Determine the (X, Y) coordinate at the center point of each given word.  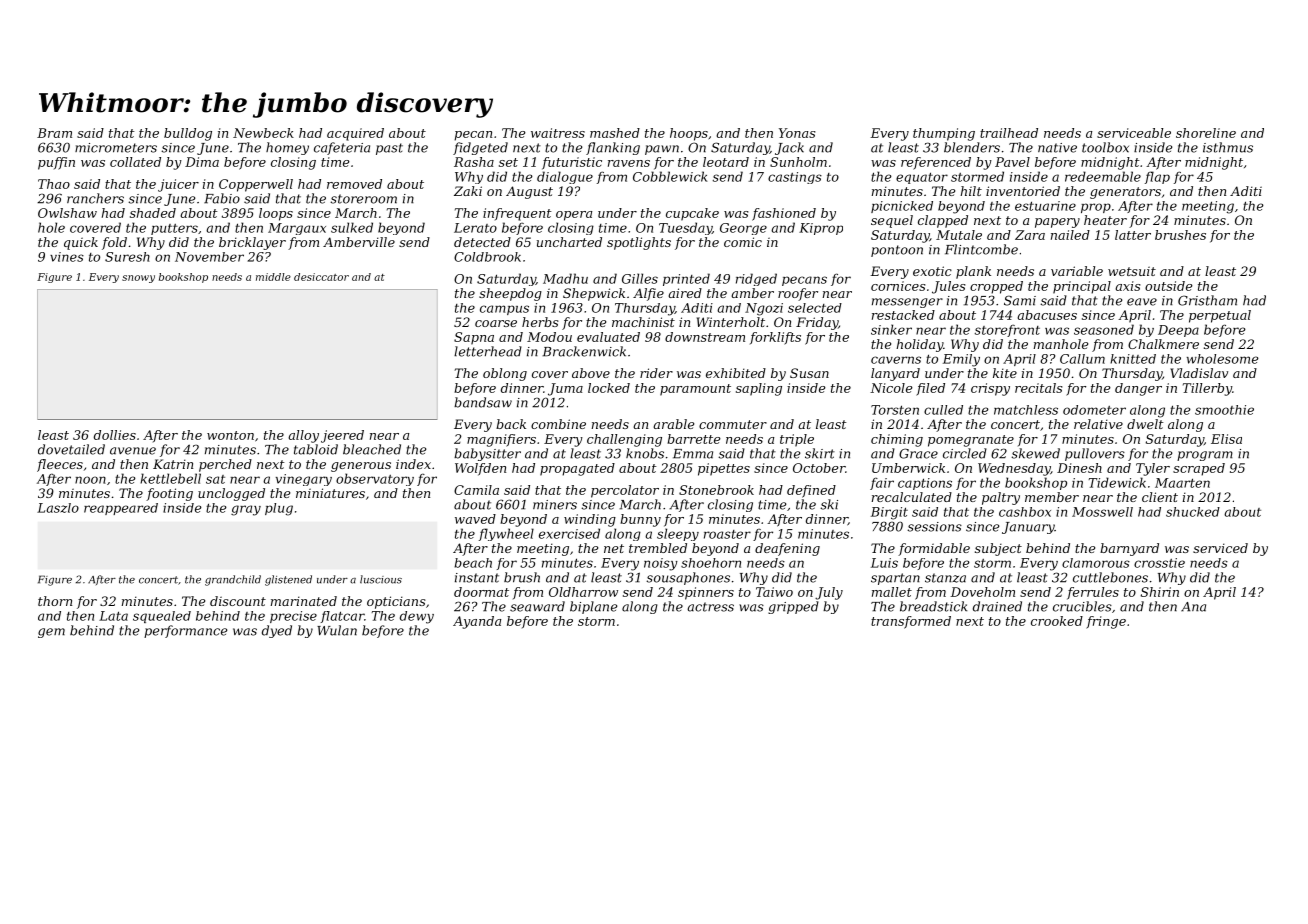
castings (795, 178)
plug (279, 509)
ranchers (95, 198)
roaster (727, 534)
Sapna (474, 338)
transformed (911, 622)
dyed (277, 631)
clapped (943, 221)
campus (504, 310)
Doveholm (982, 592)
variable (1077, 271)
